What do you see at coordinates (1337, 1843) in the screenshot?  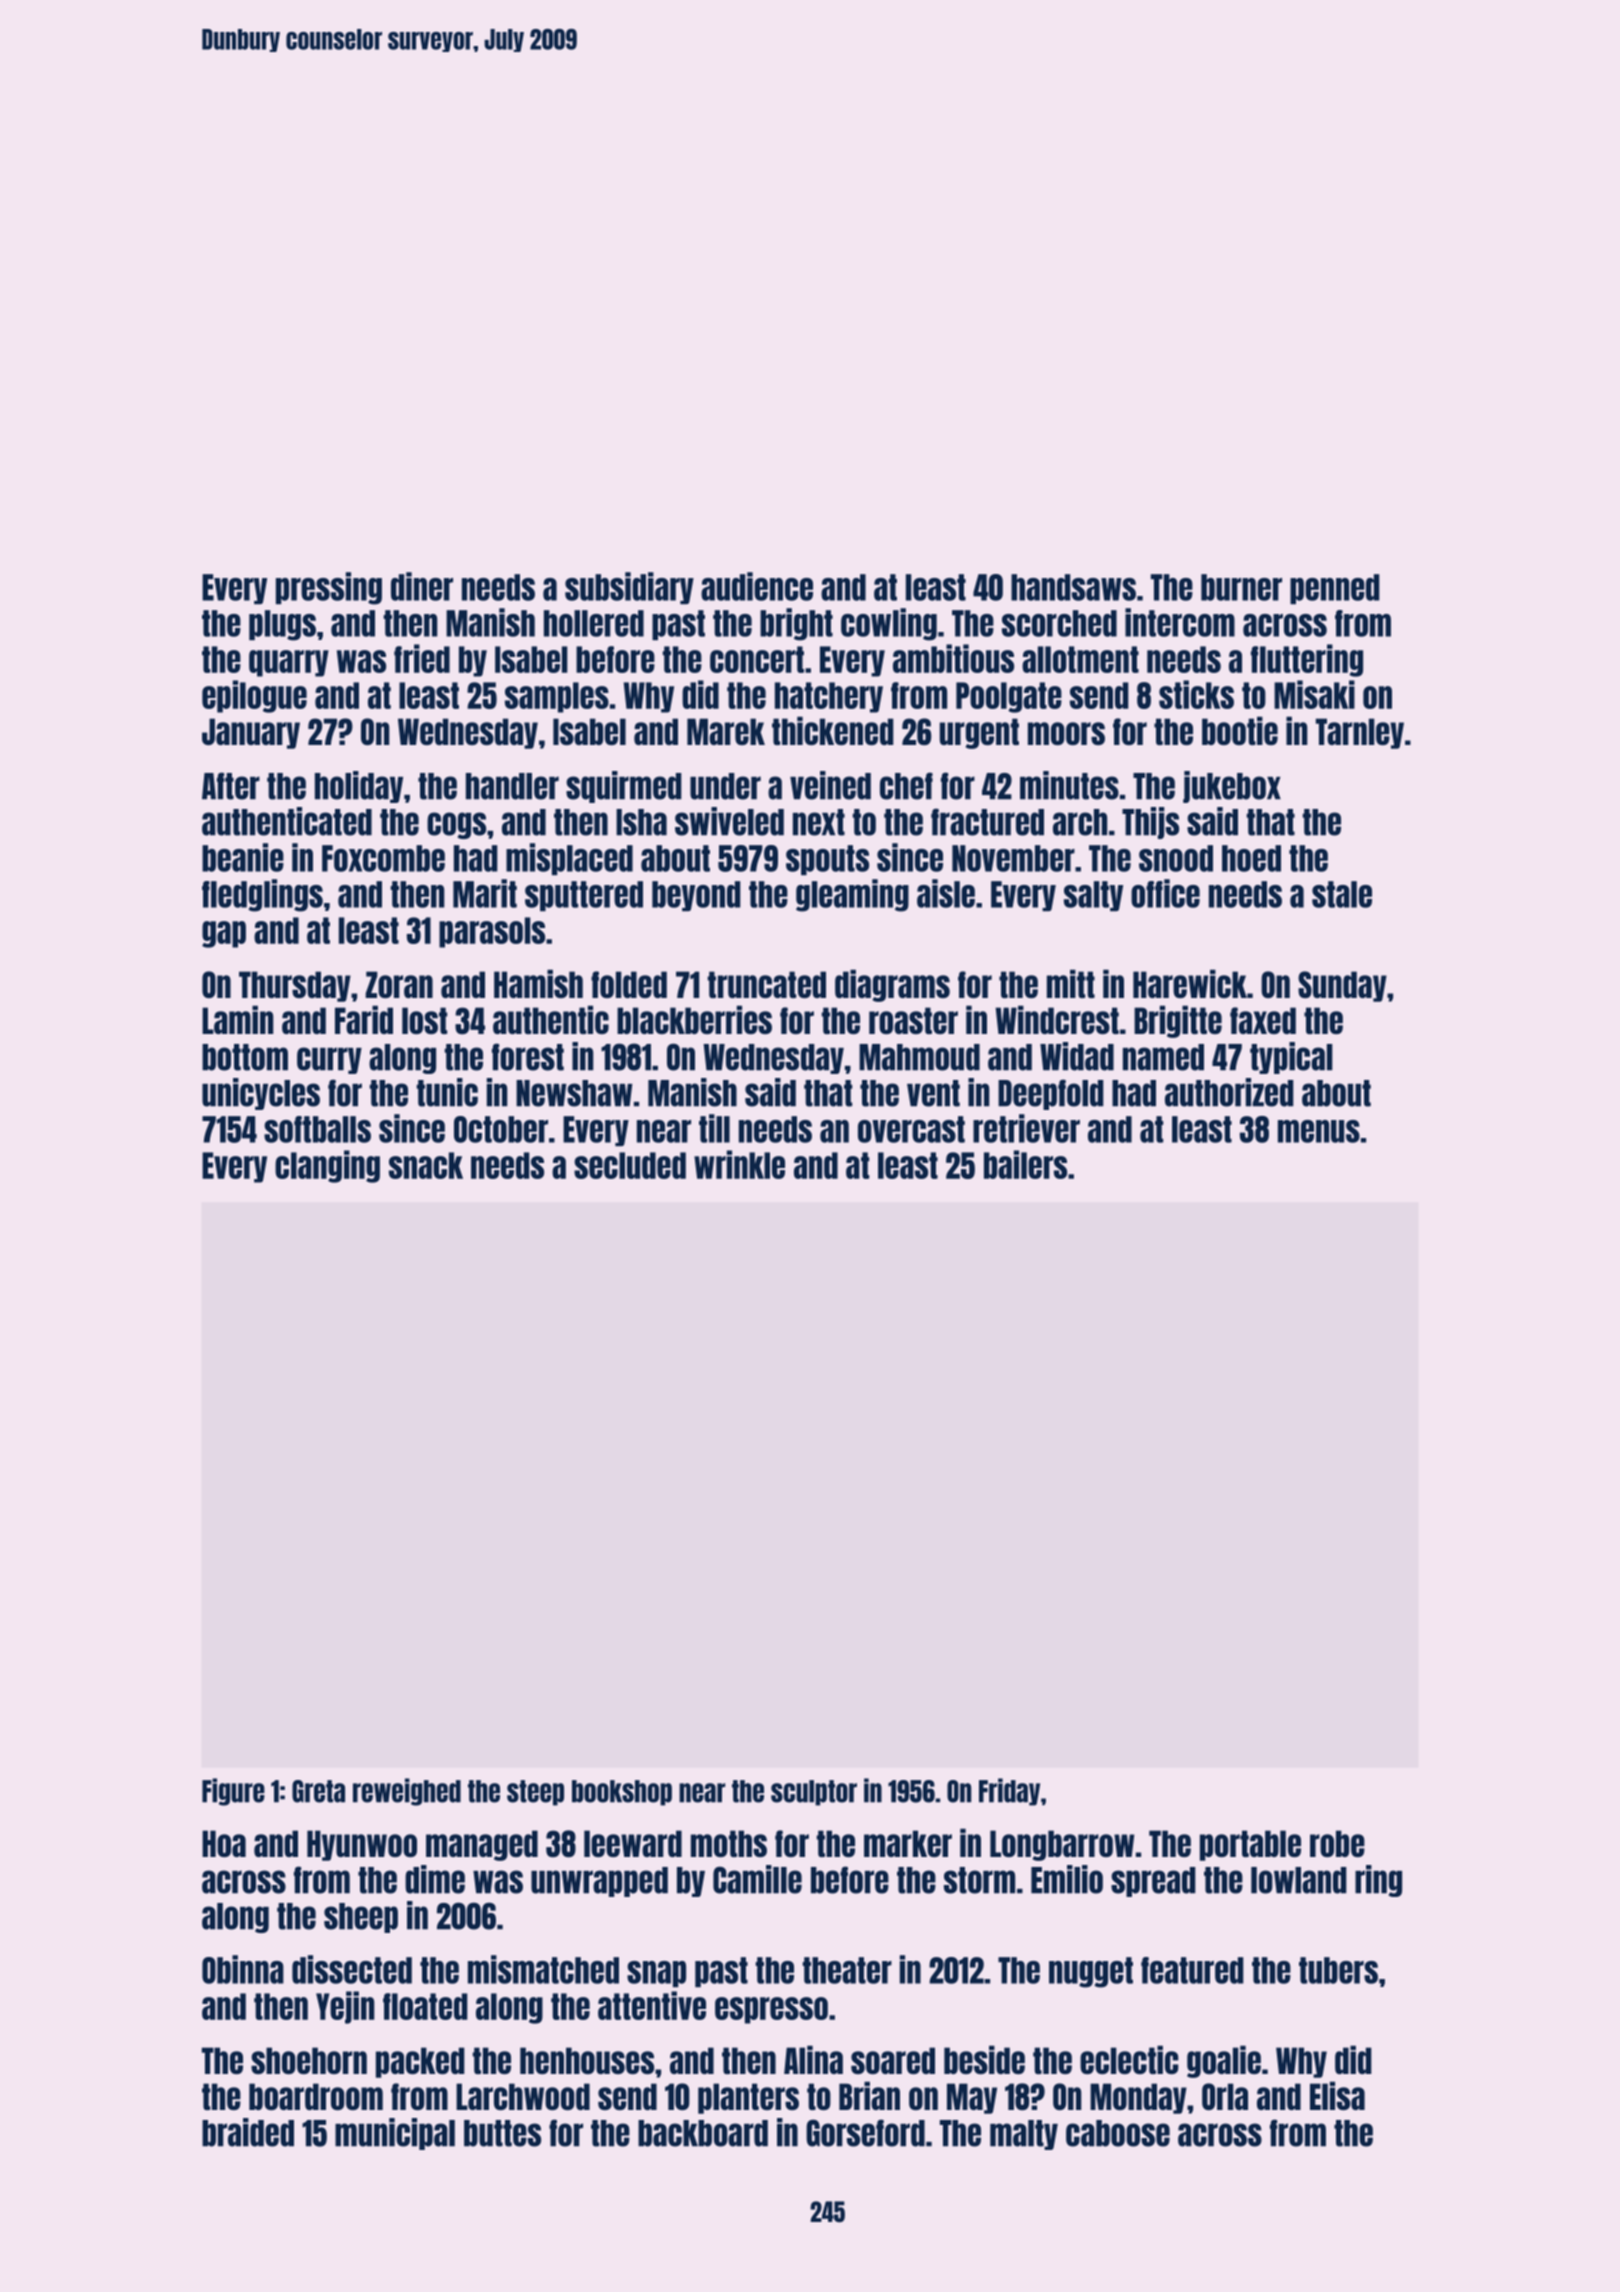 I see `robe` at bounding box center [1337, 1843].
